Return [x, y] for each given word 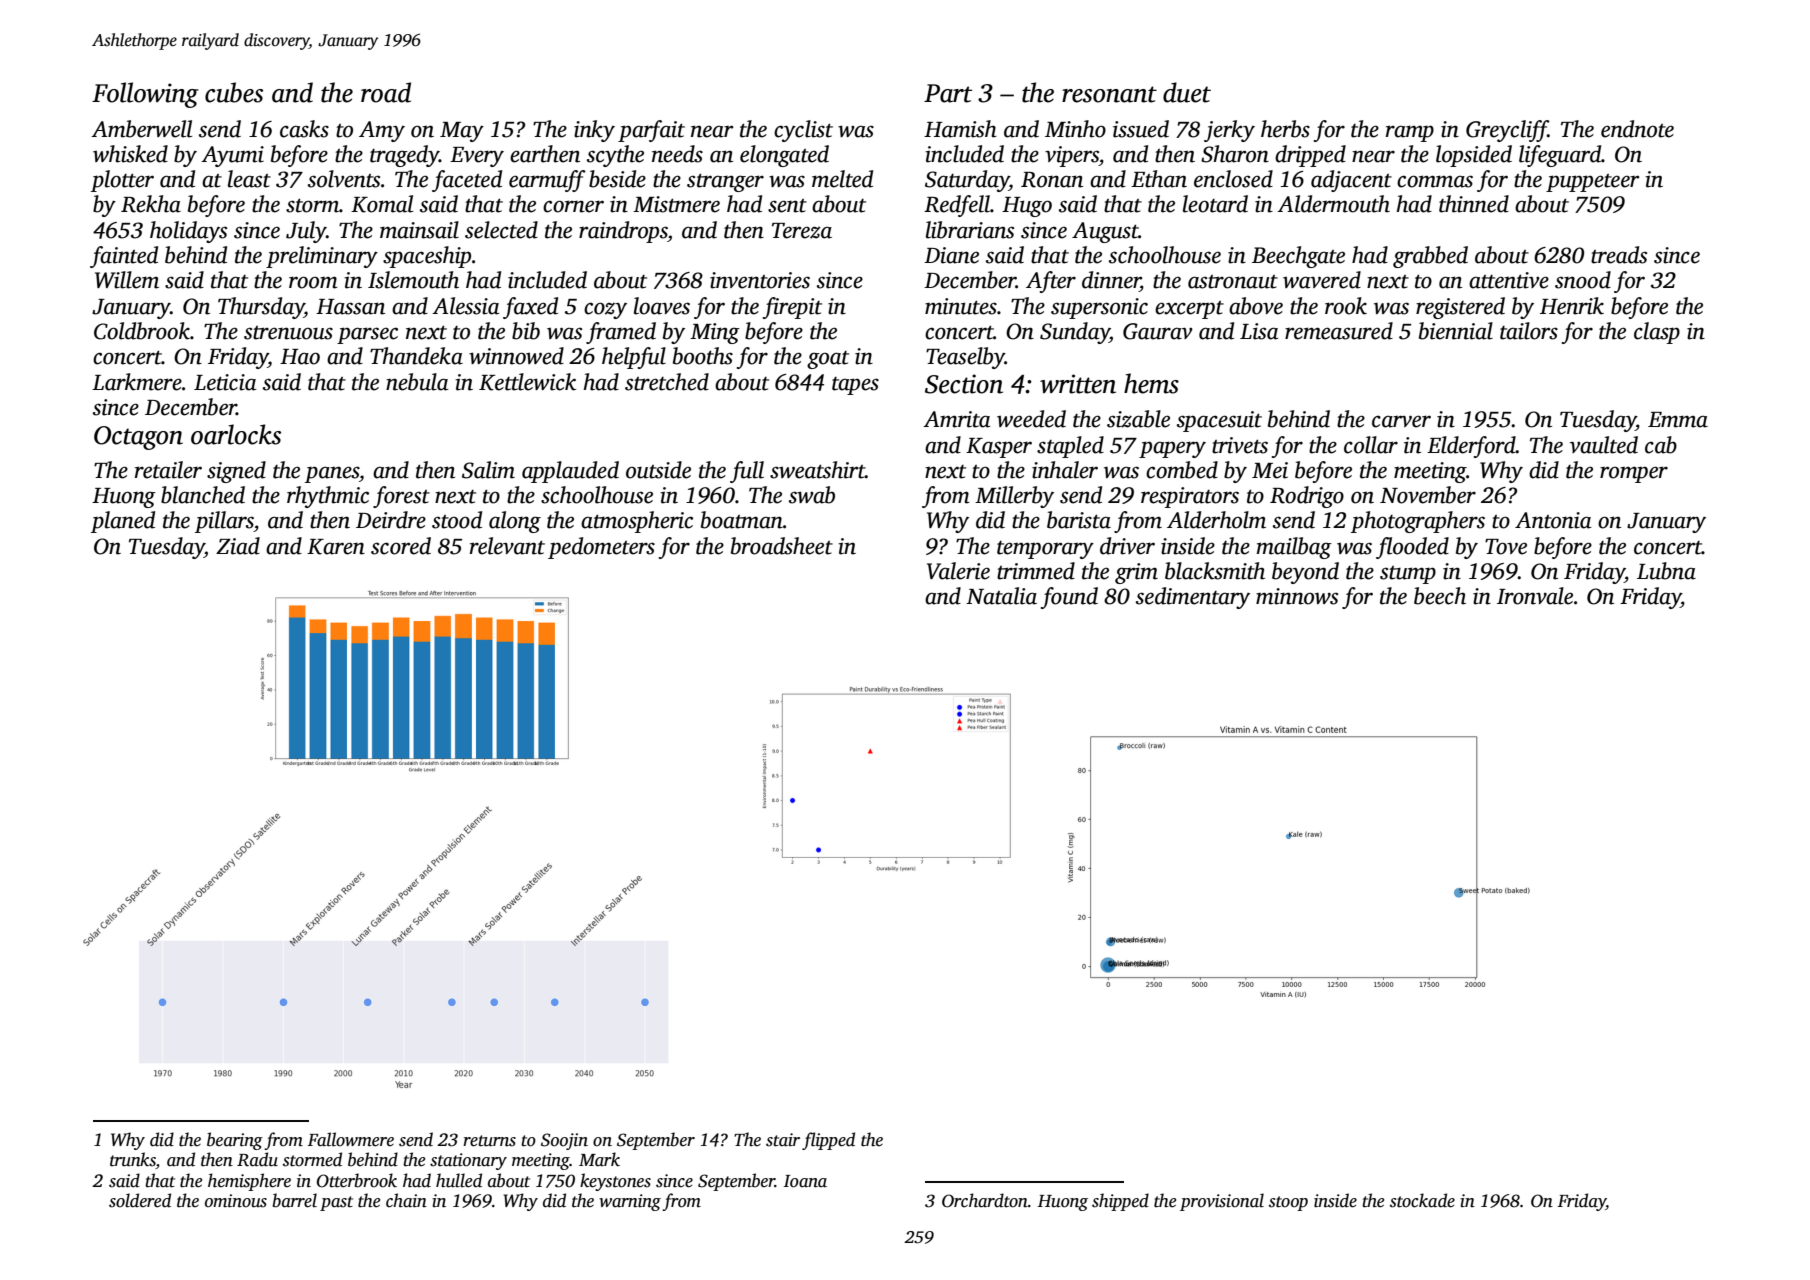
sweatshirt [817, 470]
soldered [140, 1200]
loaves [662, 306]
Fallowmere [350, 1139]
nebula [417, 382]
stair [783, 1140]
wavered [1322, 280]
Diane [951, 255]
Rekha [151, 204]
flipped [828, 1141]
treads [1619, 255]
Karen [336, 547]
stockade [1422, 1200]
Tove [1506, 547]
